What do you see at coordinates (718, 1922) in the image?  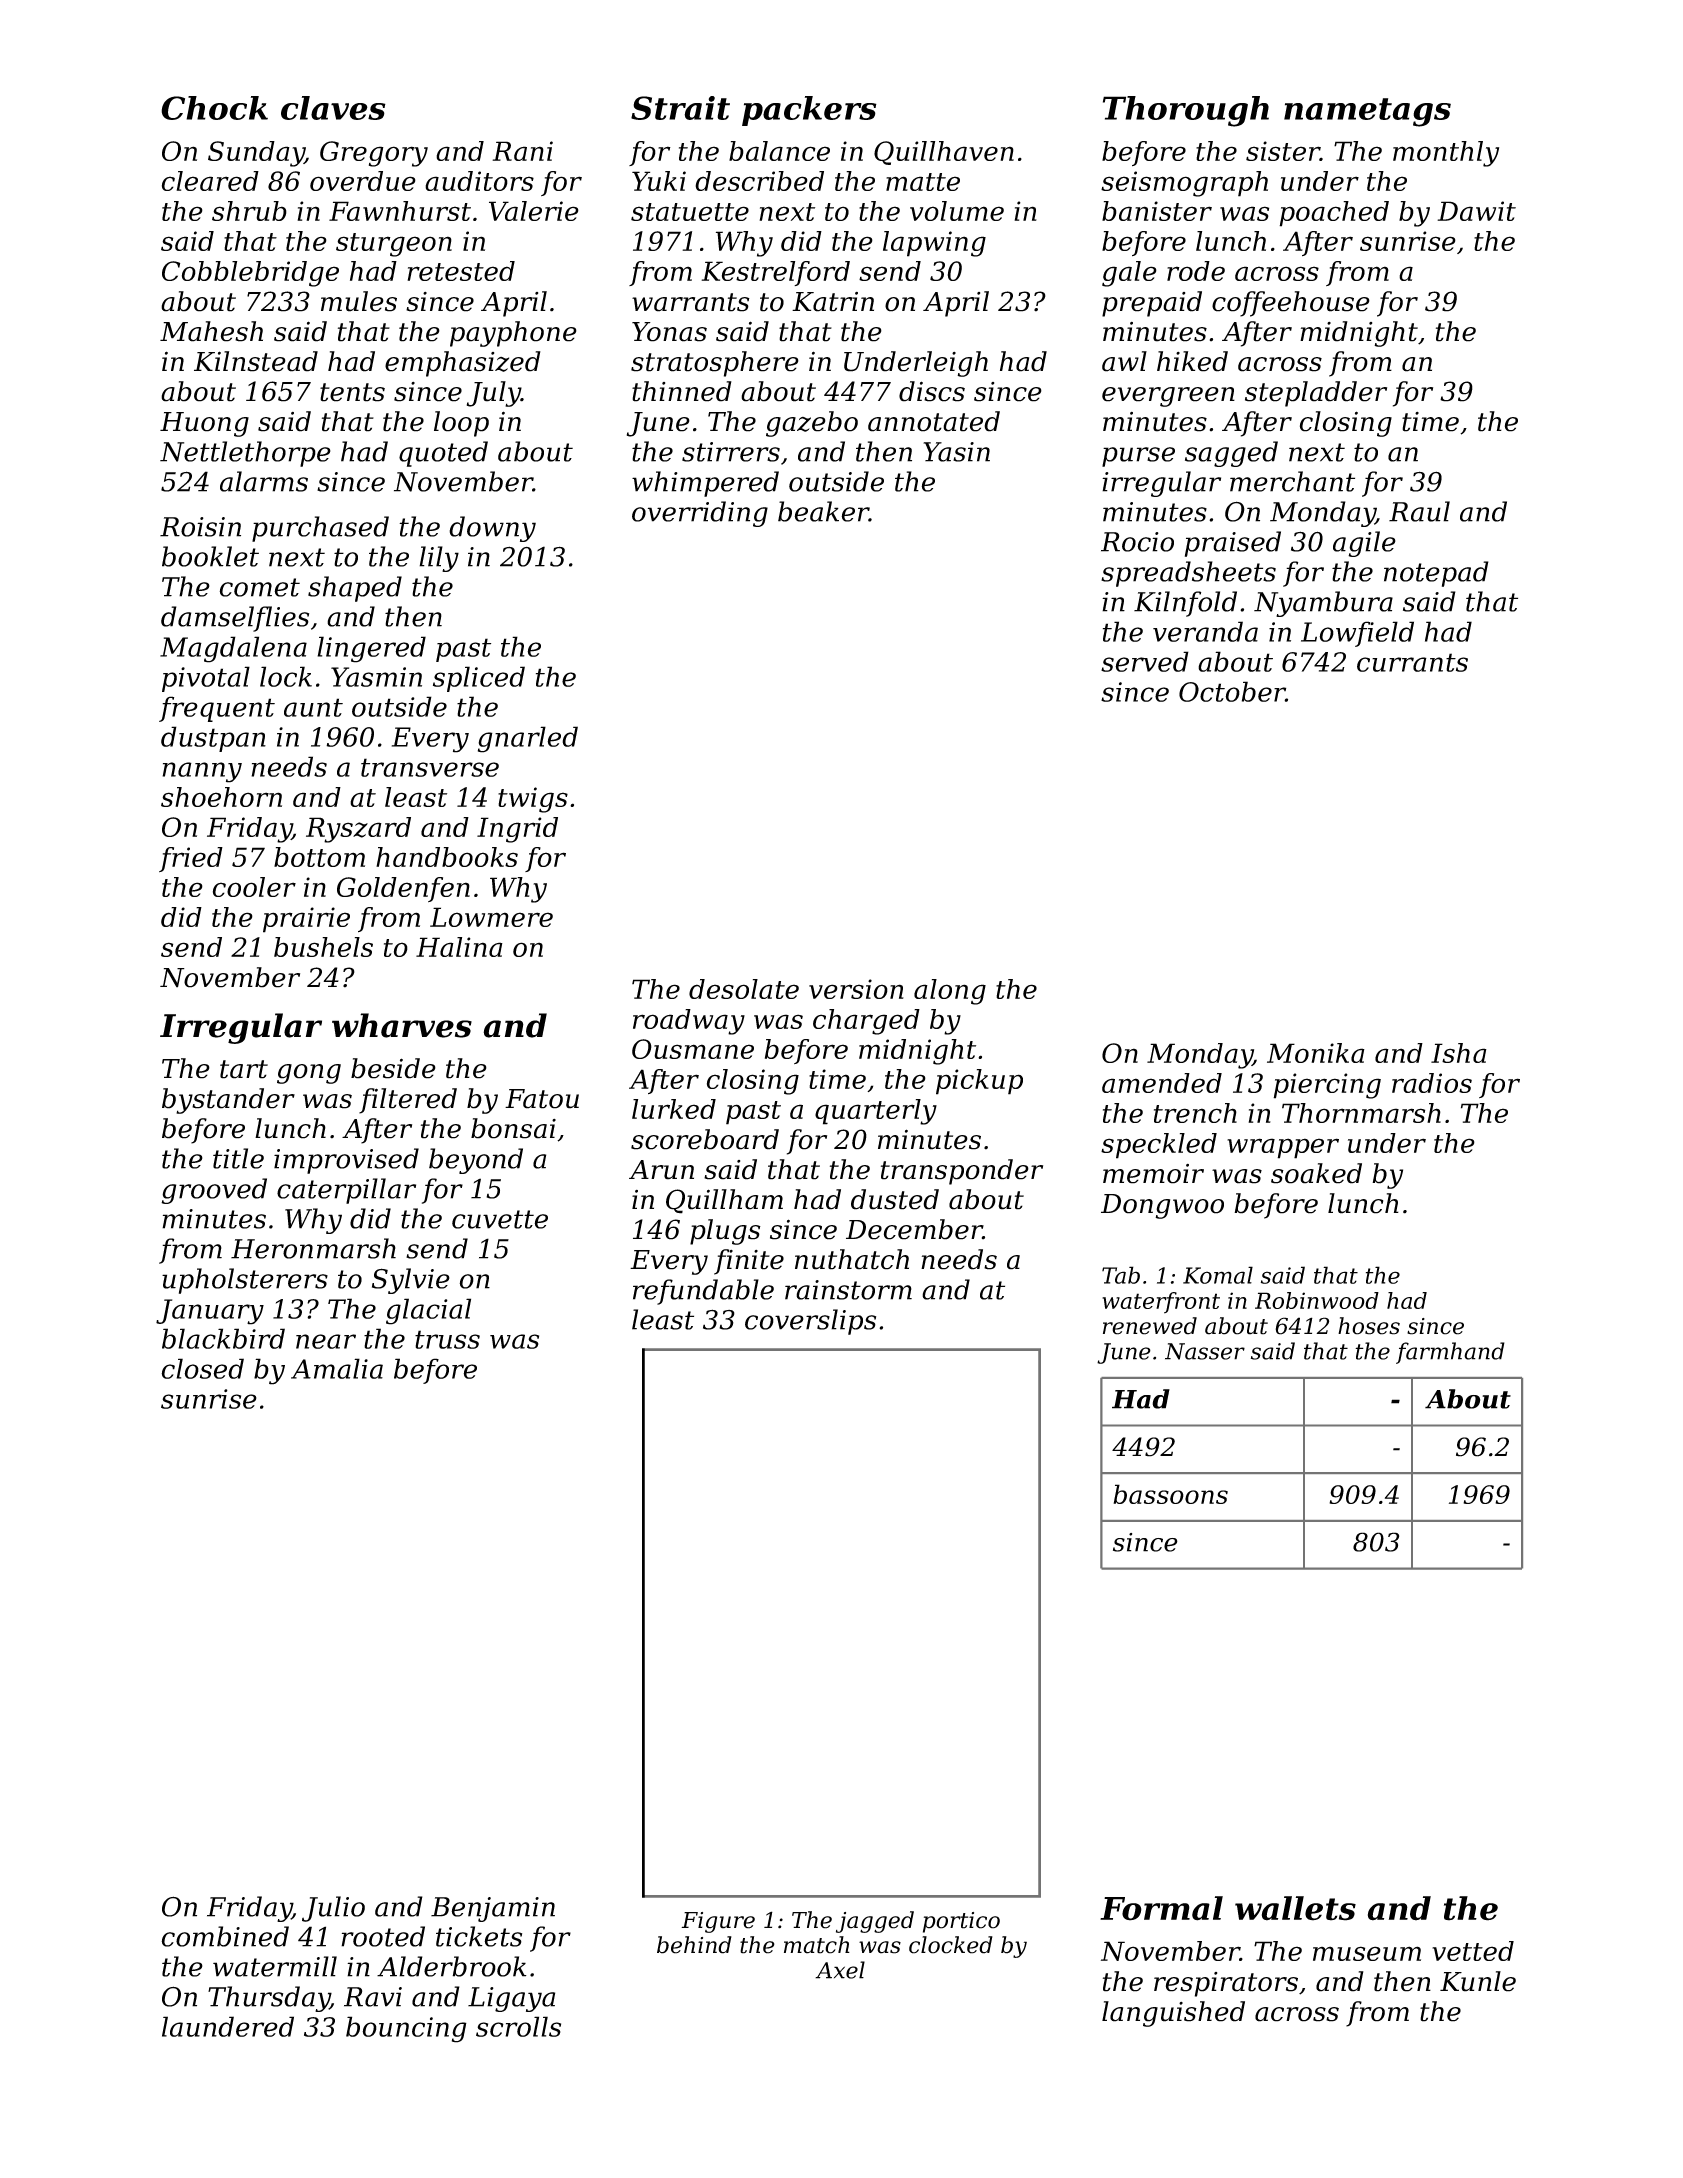 I see `Figure` at bounding box center [718, 1922].
